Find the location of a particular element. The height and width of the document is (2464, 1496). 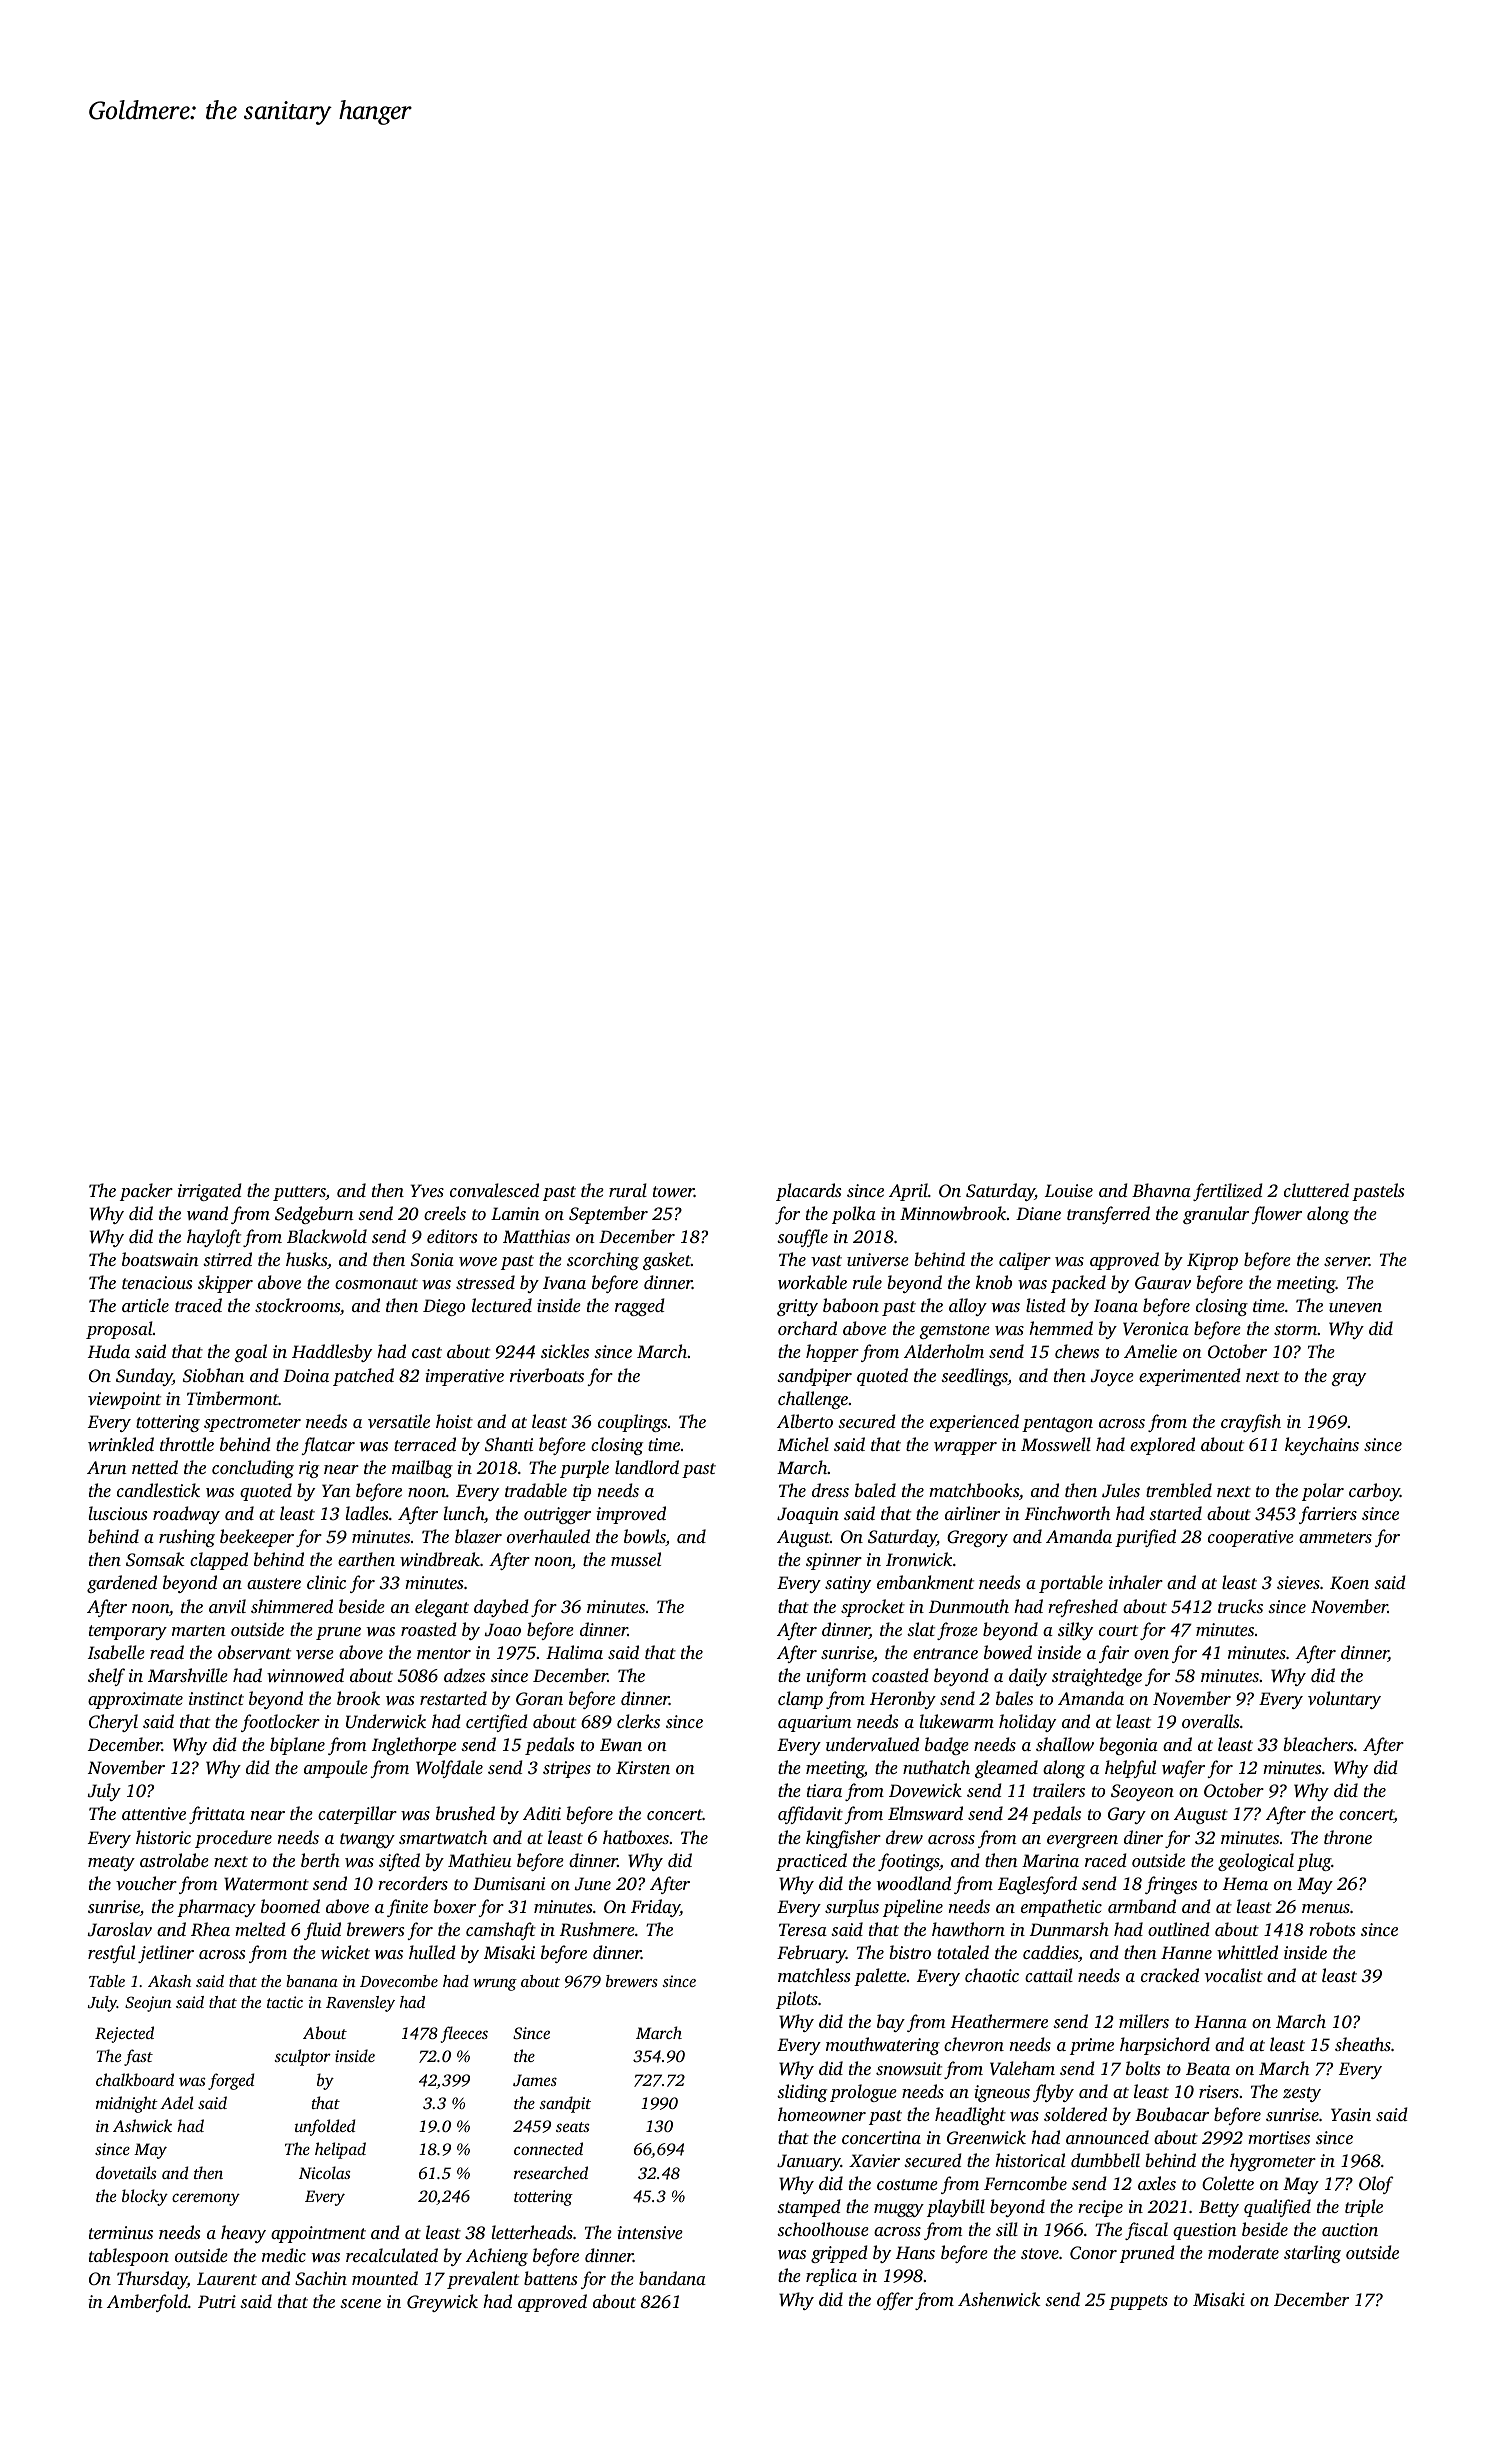

Bhavna is located at coordinates (1161, 1190).
